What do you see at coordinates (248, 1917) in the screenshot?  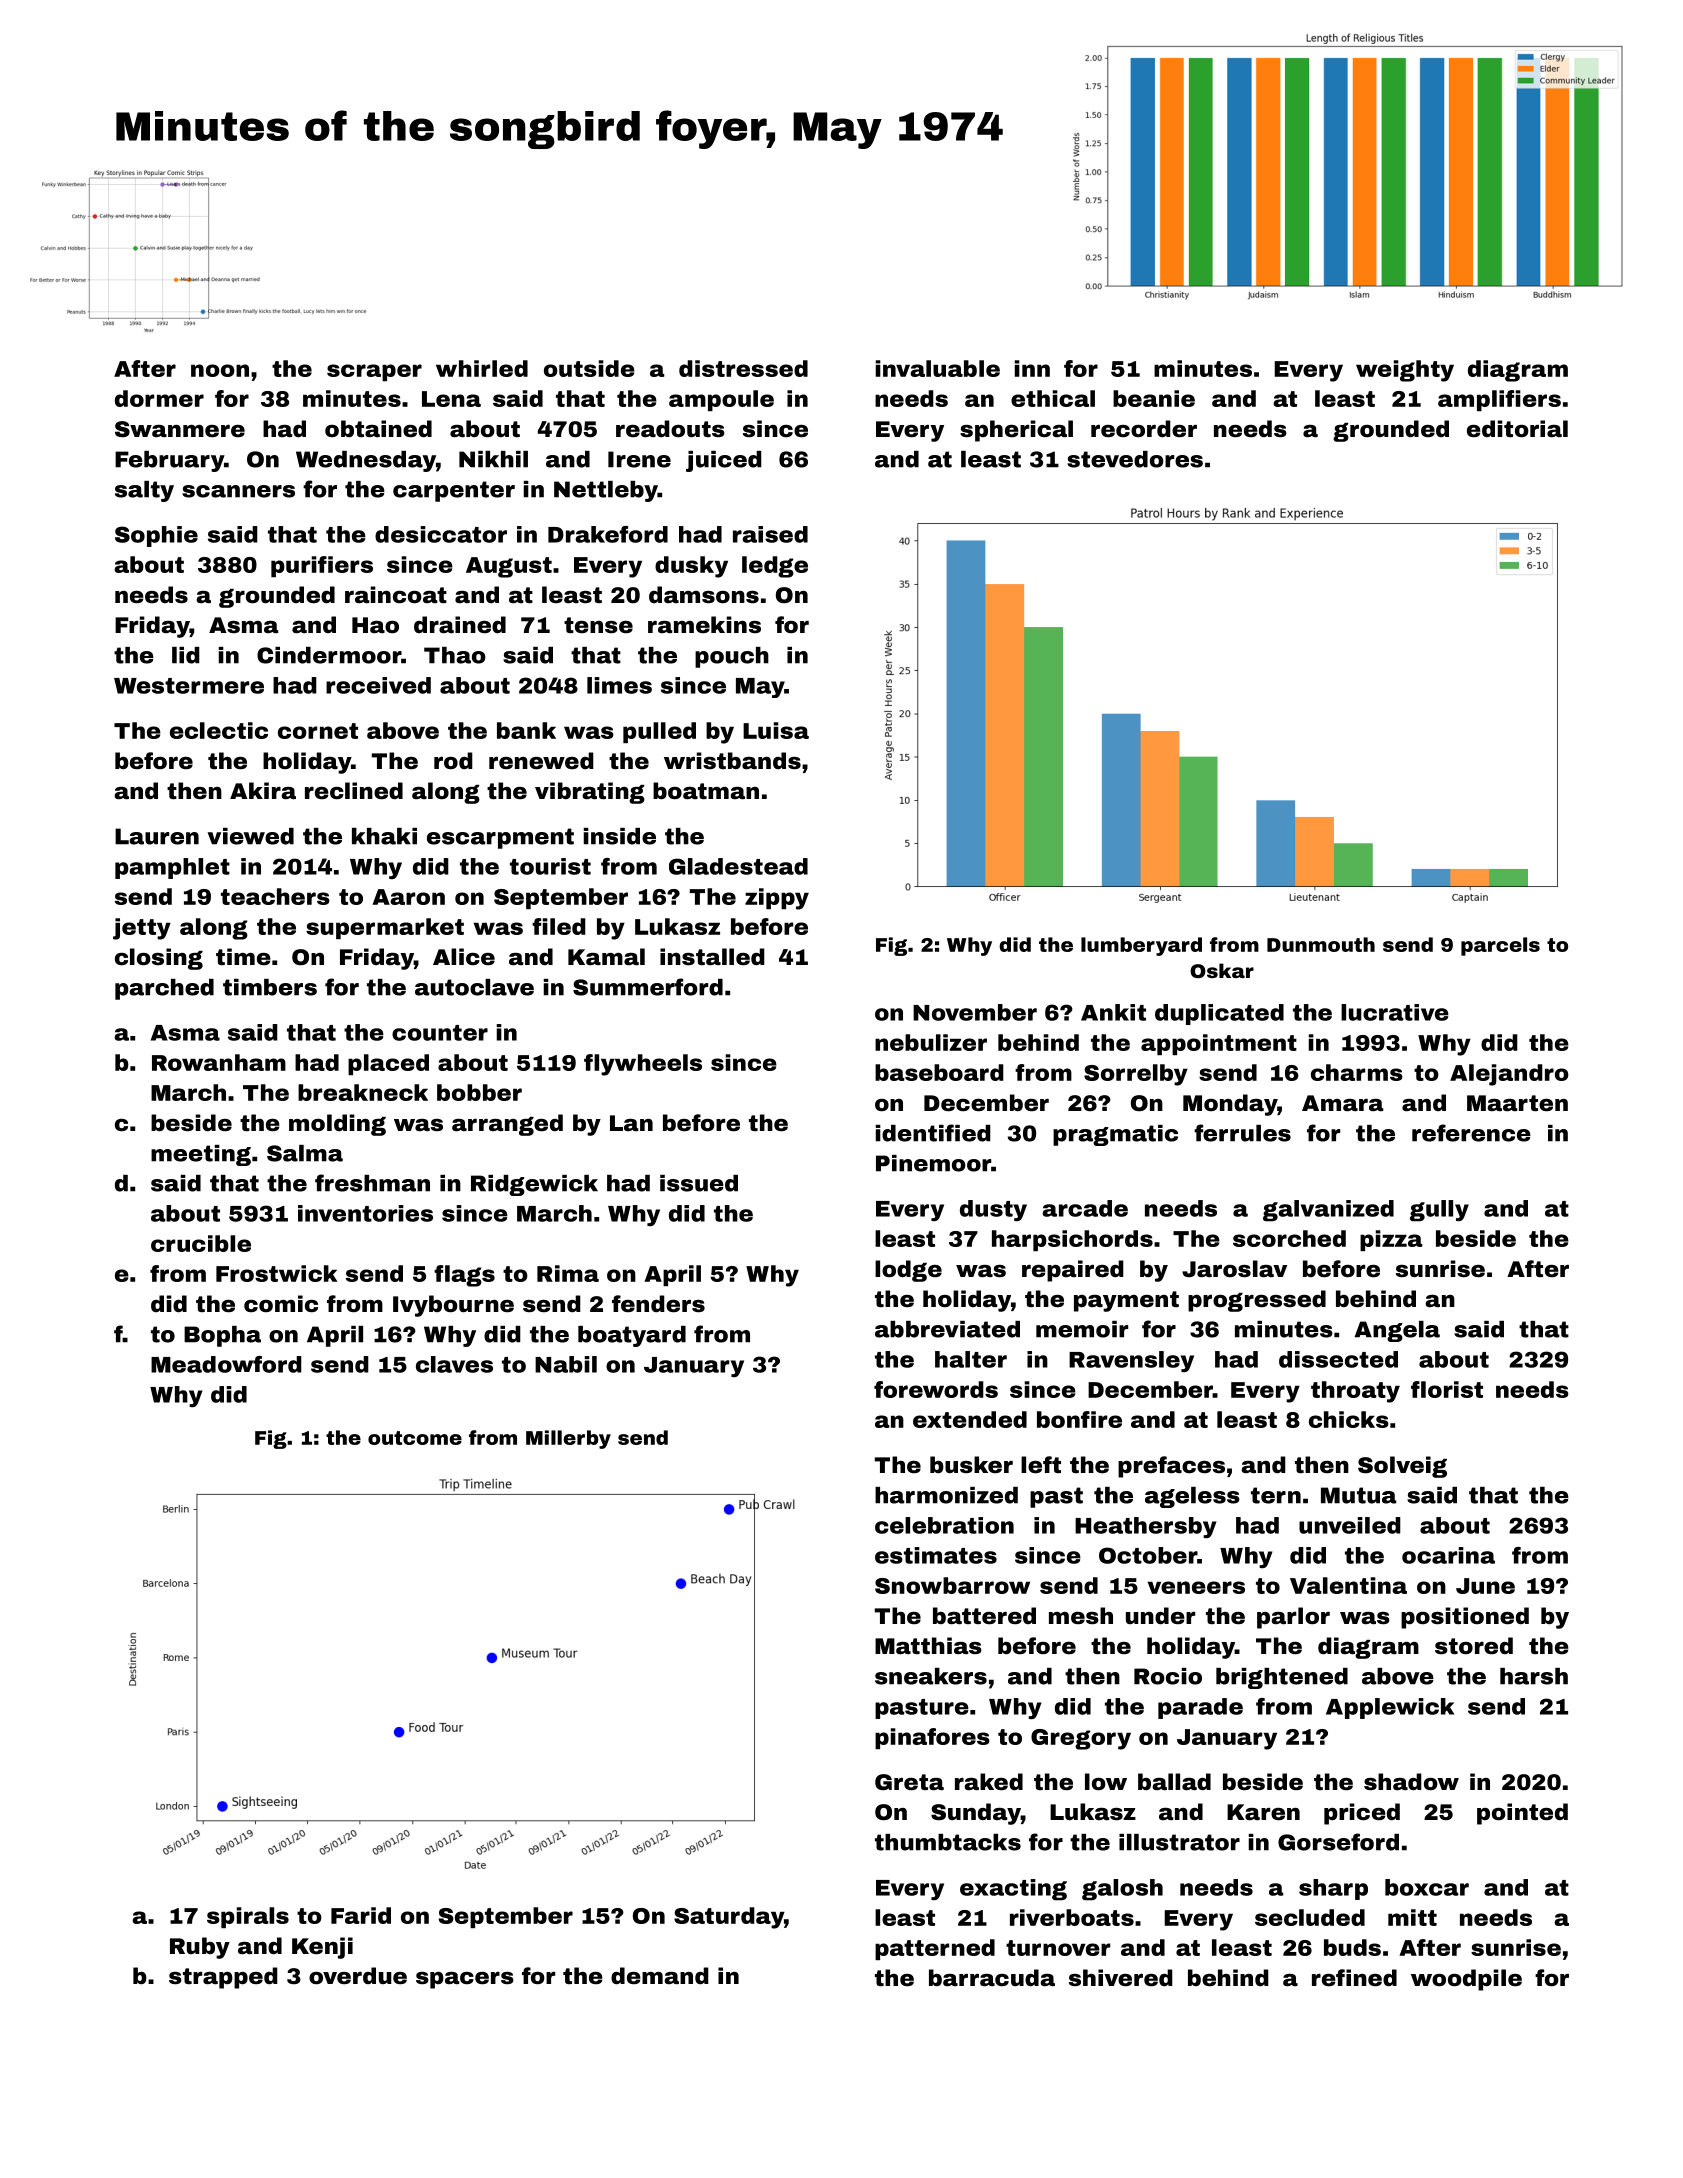 I see `spirals` at bounding box center [248, 1917].
